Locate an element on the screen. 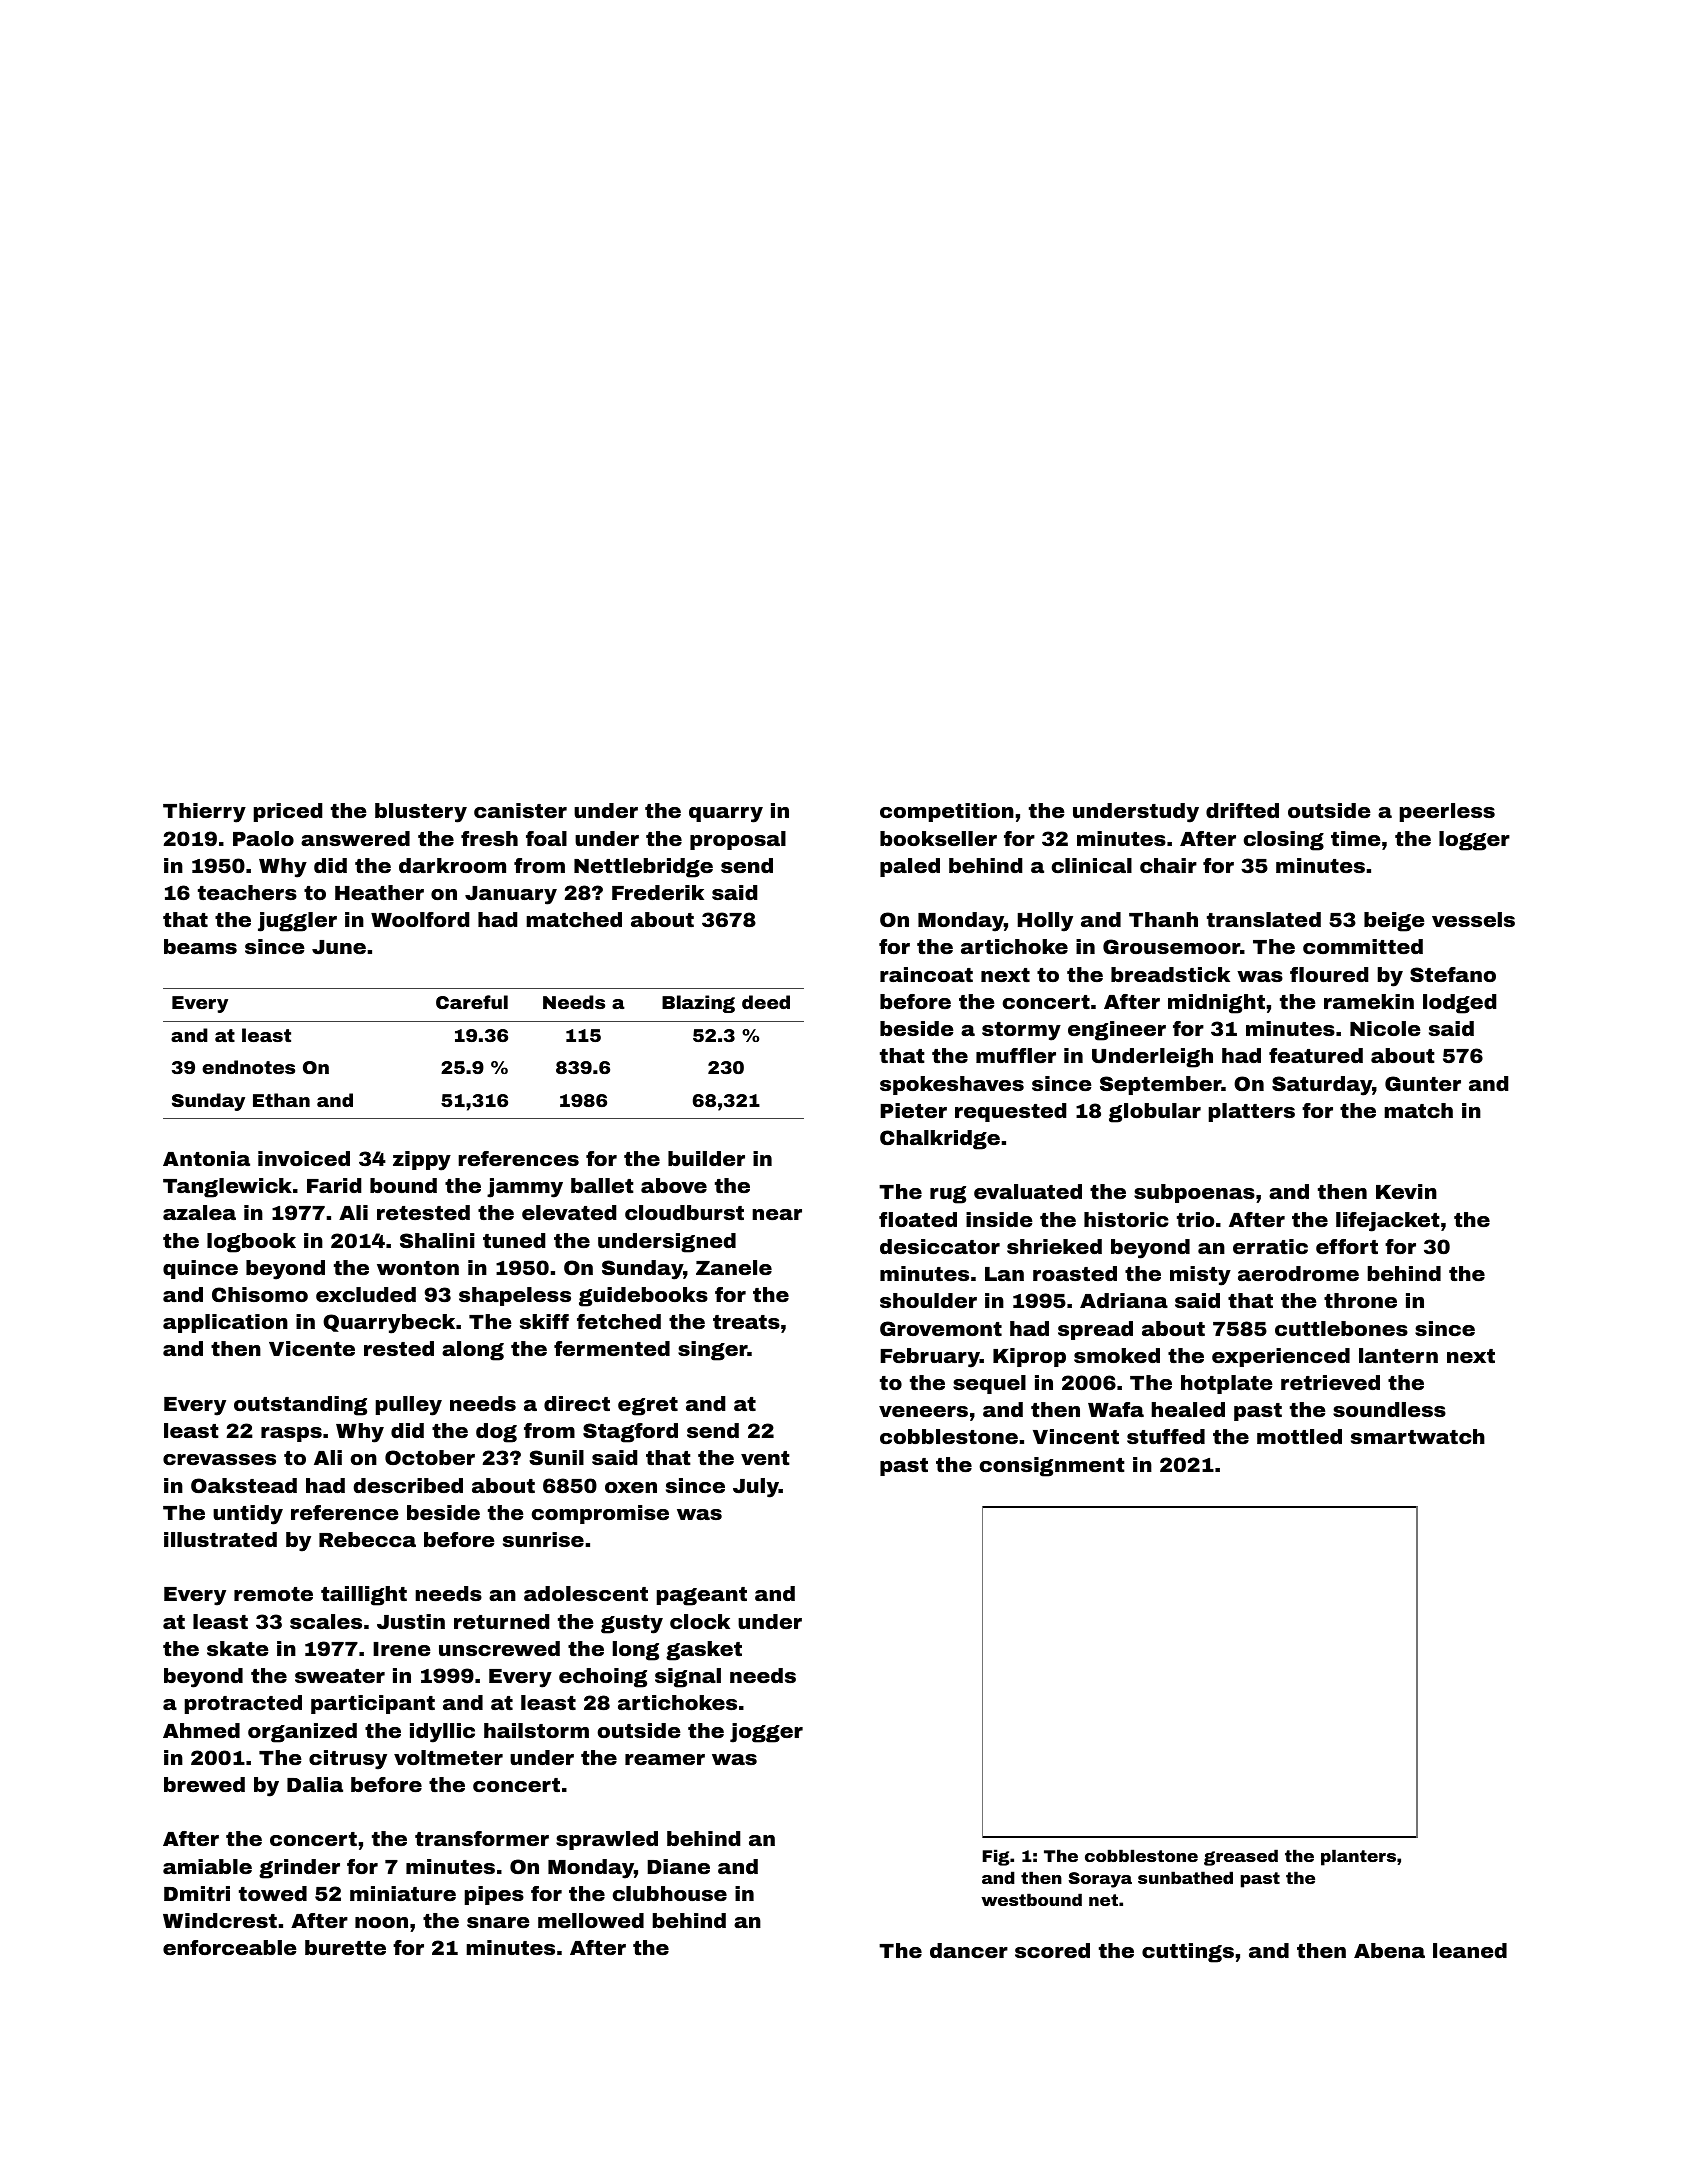 The image size is (1683, 2178). enforceable is located at coordinates (230, 1947).
